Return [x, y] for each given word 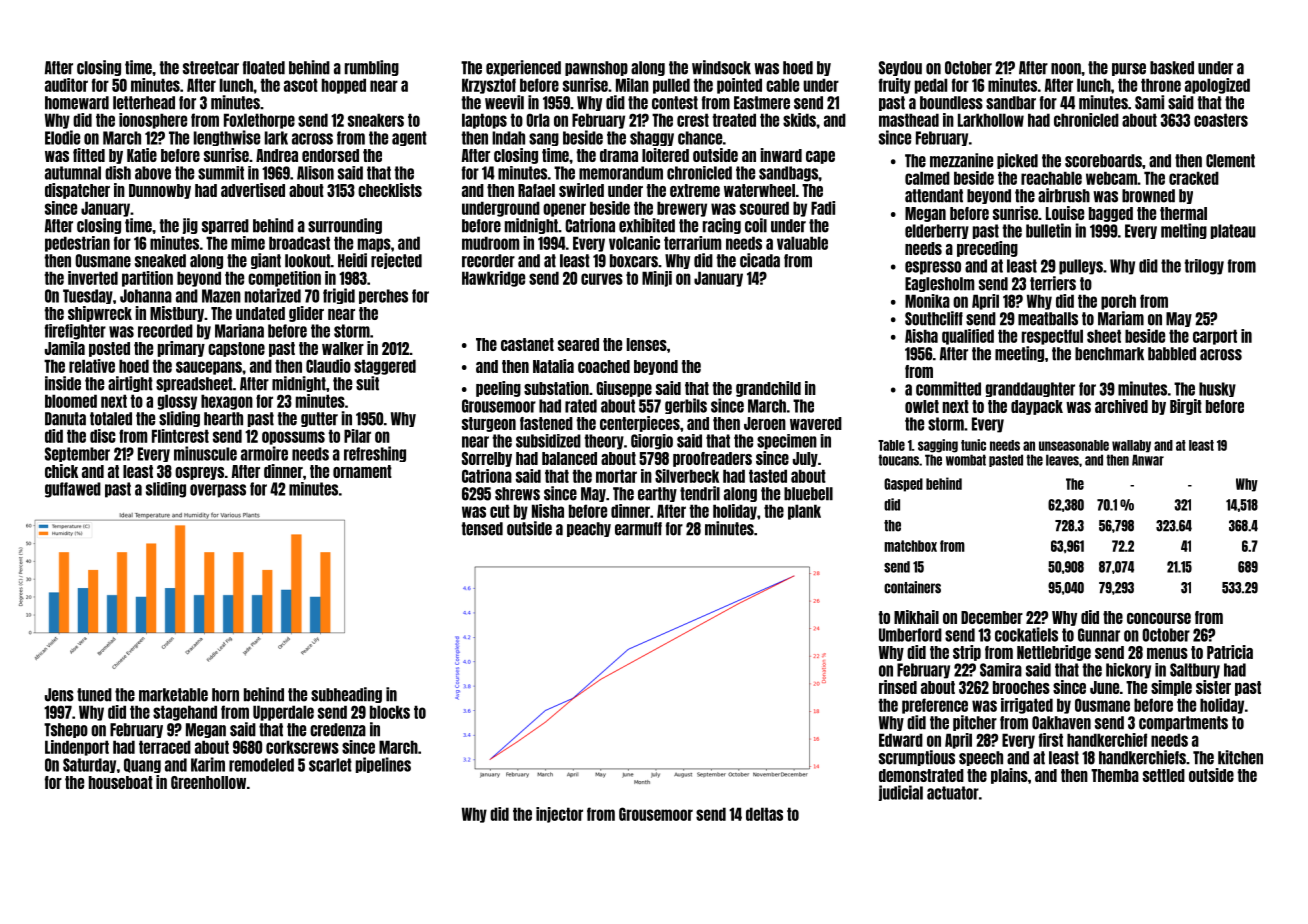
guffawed [73, 490]
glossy [177, 402]
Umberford [910, 635]
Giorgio [652, 442]
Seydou [900, 68]
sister [1213, 687]
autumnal [73, 173]
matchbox [910, 546]
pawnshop [596, 68]
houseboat [121, 782]
